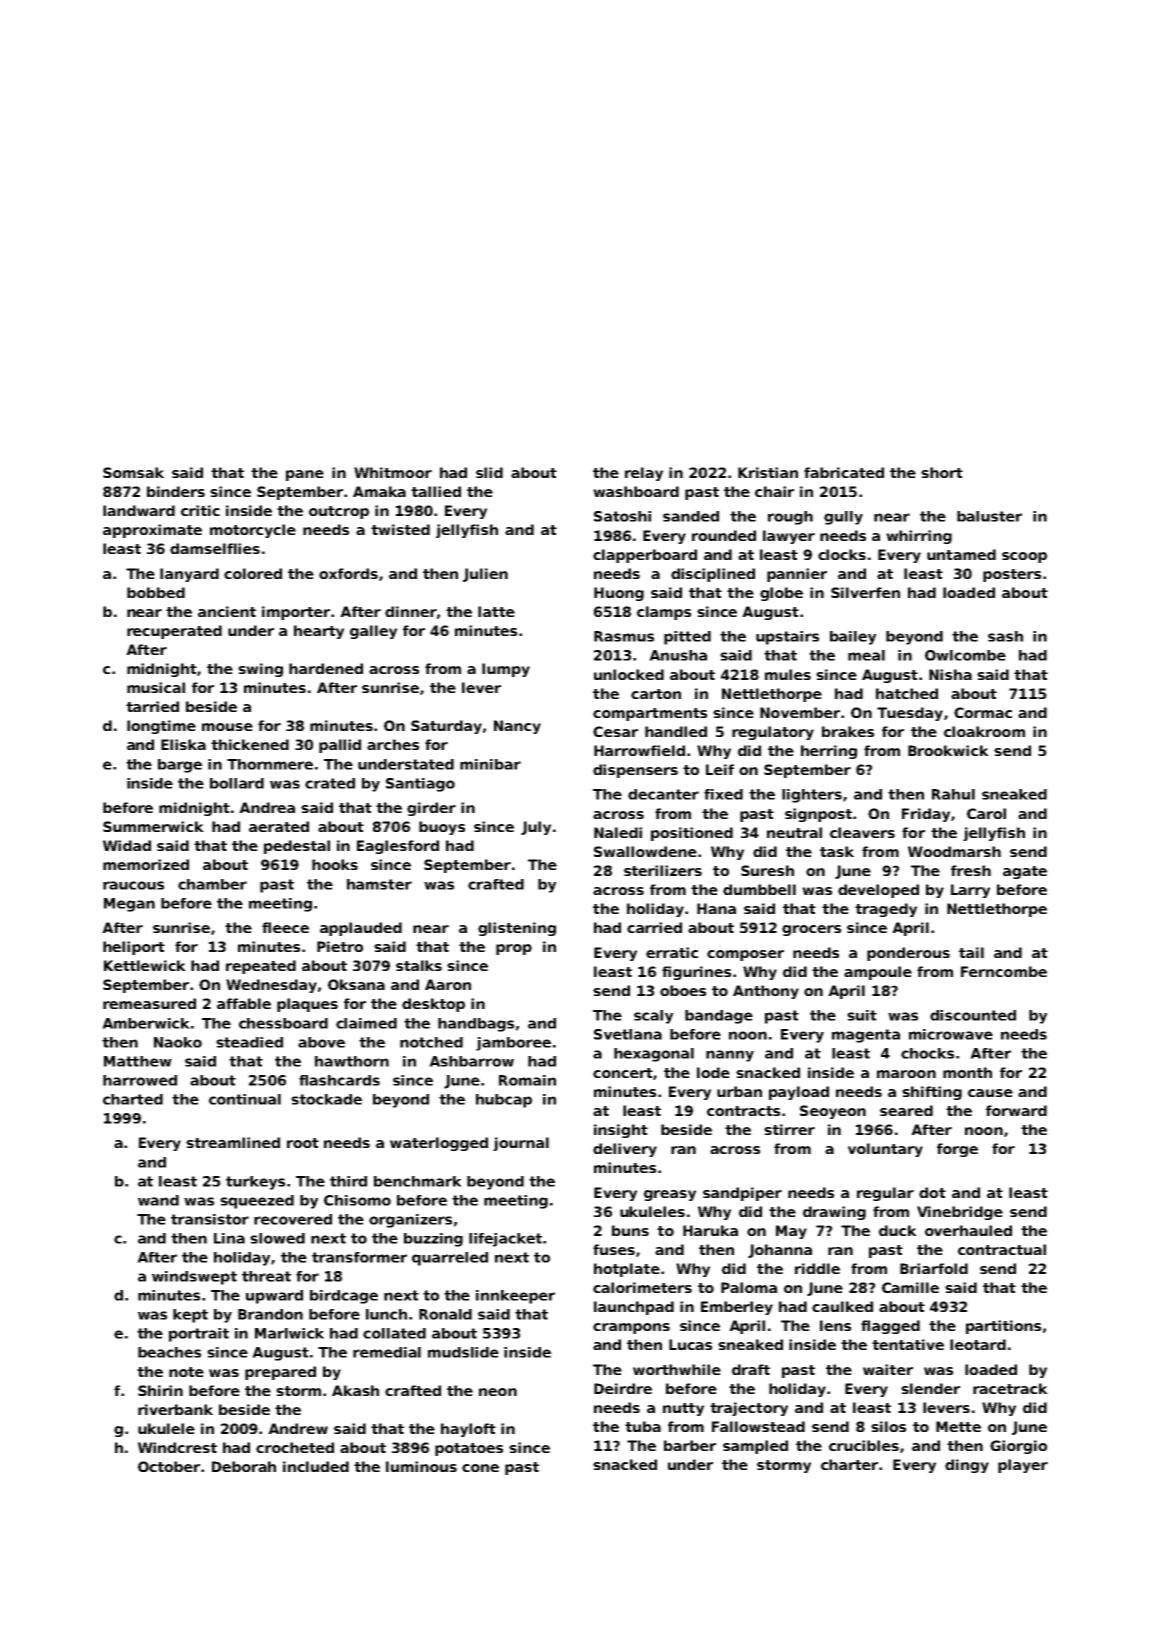 This screenshot has width=1150, height=1626. I want to click on short, so click(942, 472).
